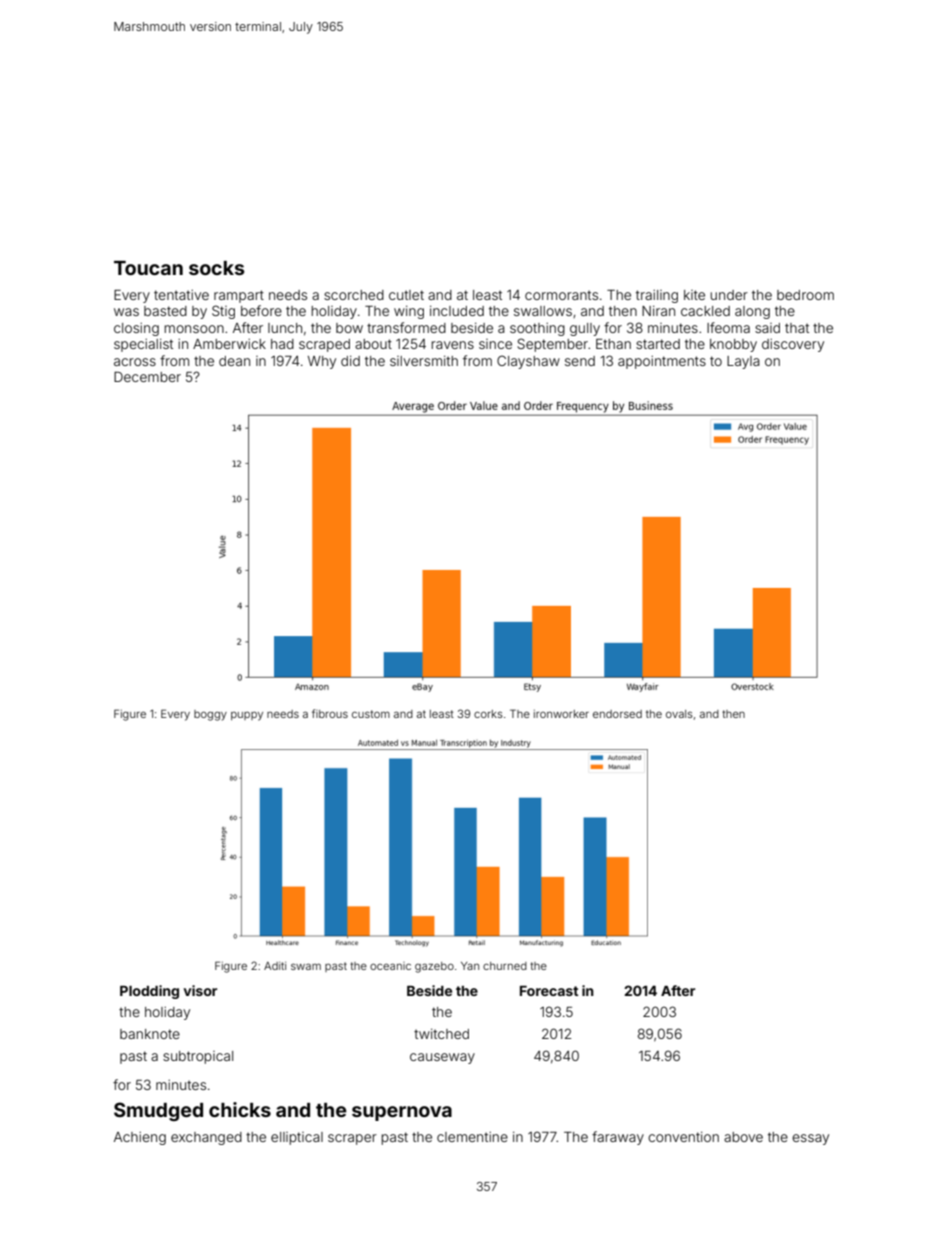  Describe the element at coordinates (349, 328) in the document. I see `bow` at that location.
